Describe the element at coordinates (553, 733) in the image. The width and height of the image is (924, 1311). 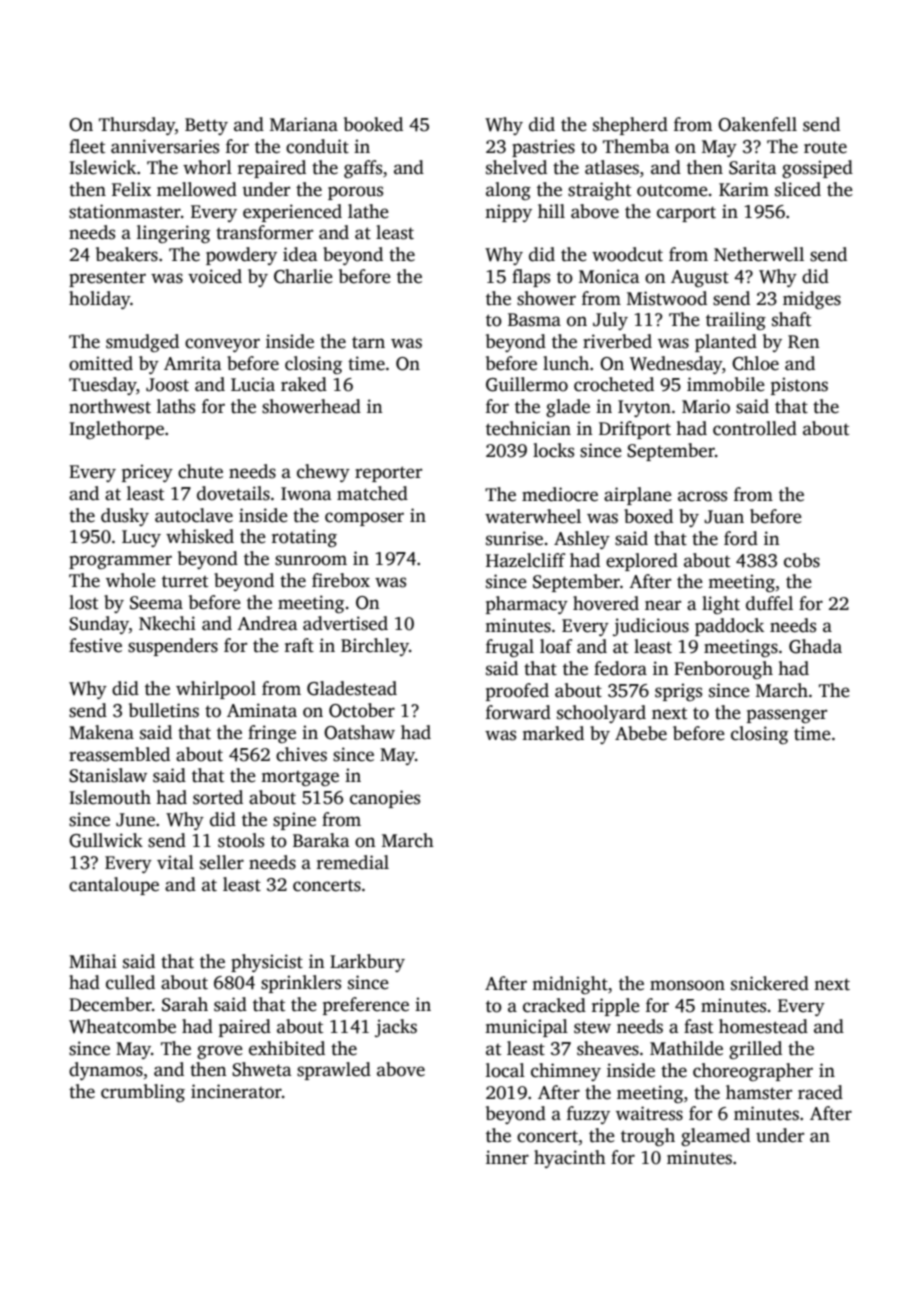
I see `marked` at that location.
